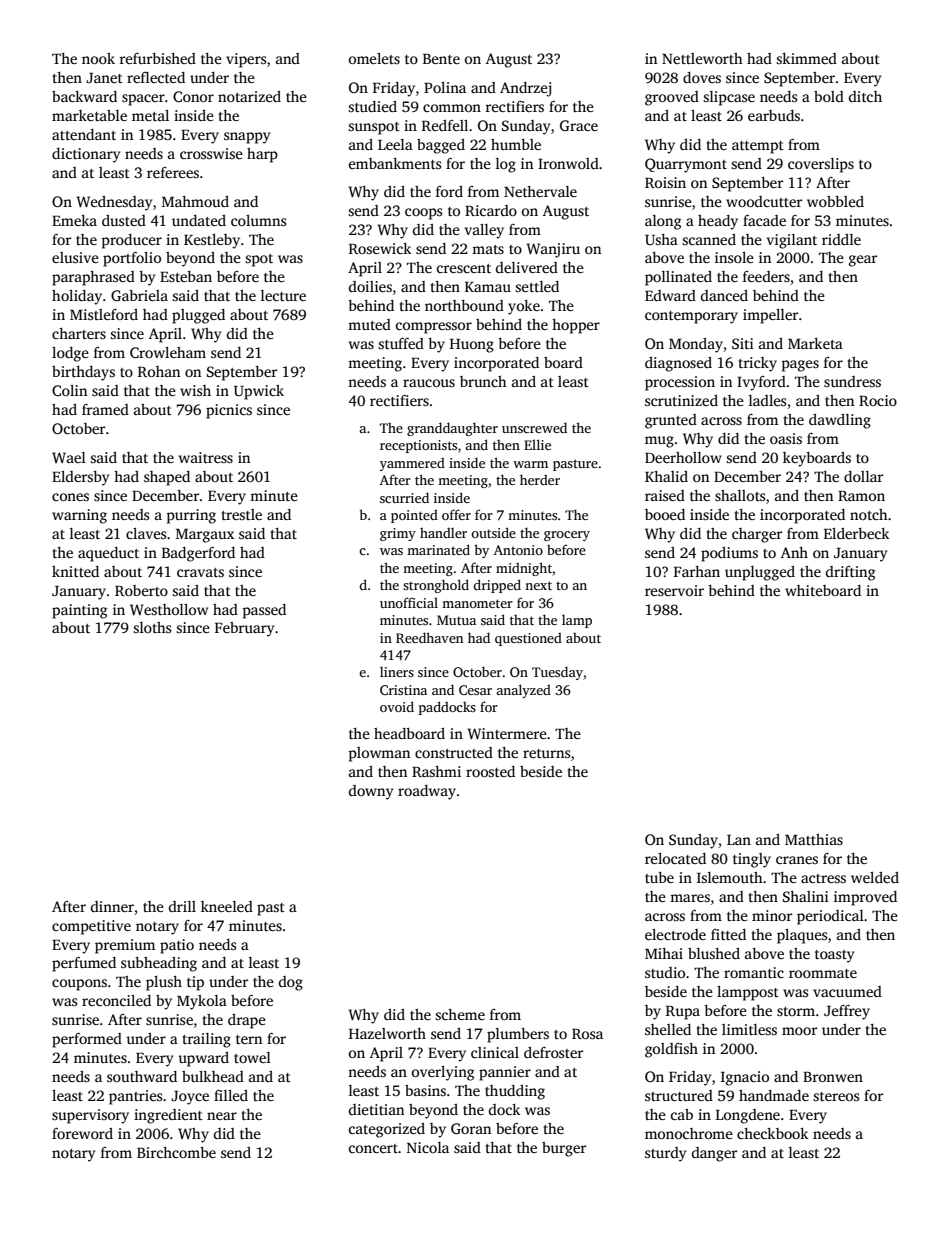 The image size is (952, 1233). I want to click on Colin, so click(69, 390).
